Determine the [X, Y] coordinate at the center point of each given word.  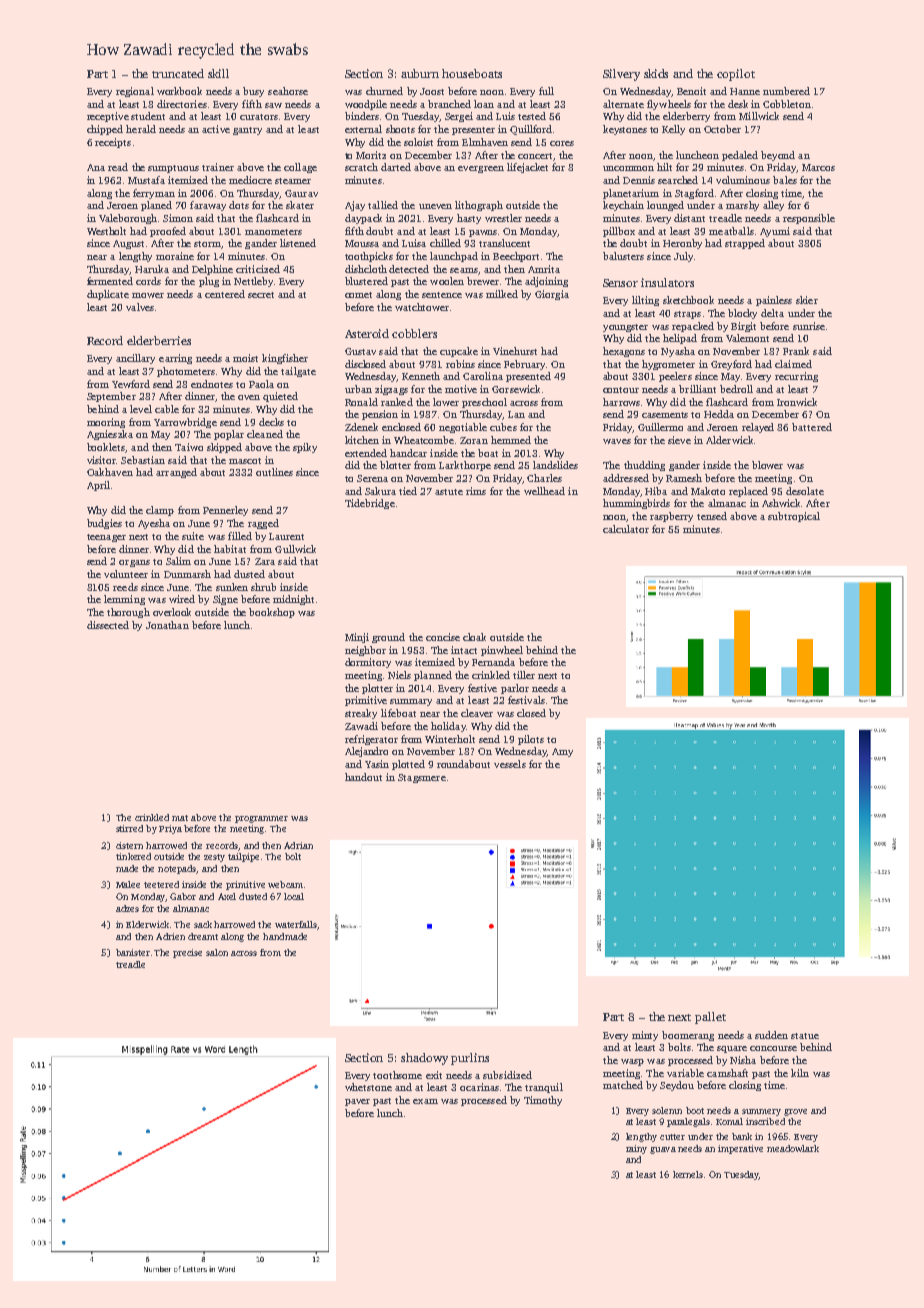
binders [362, 116]
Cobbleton [787, 104]
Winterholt [450, 739]
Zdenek [361, 427]
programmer [261, 819]
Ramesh [684, 478]
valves [140, 307]
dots [239, 205]
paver [357, 1102]
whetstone [368, 1087]
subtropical [794, 517]
